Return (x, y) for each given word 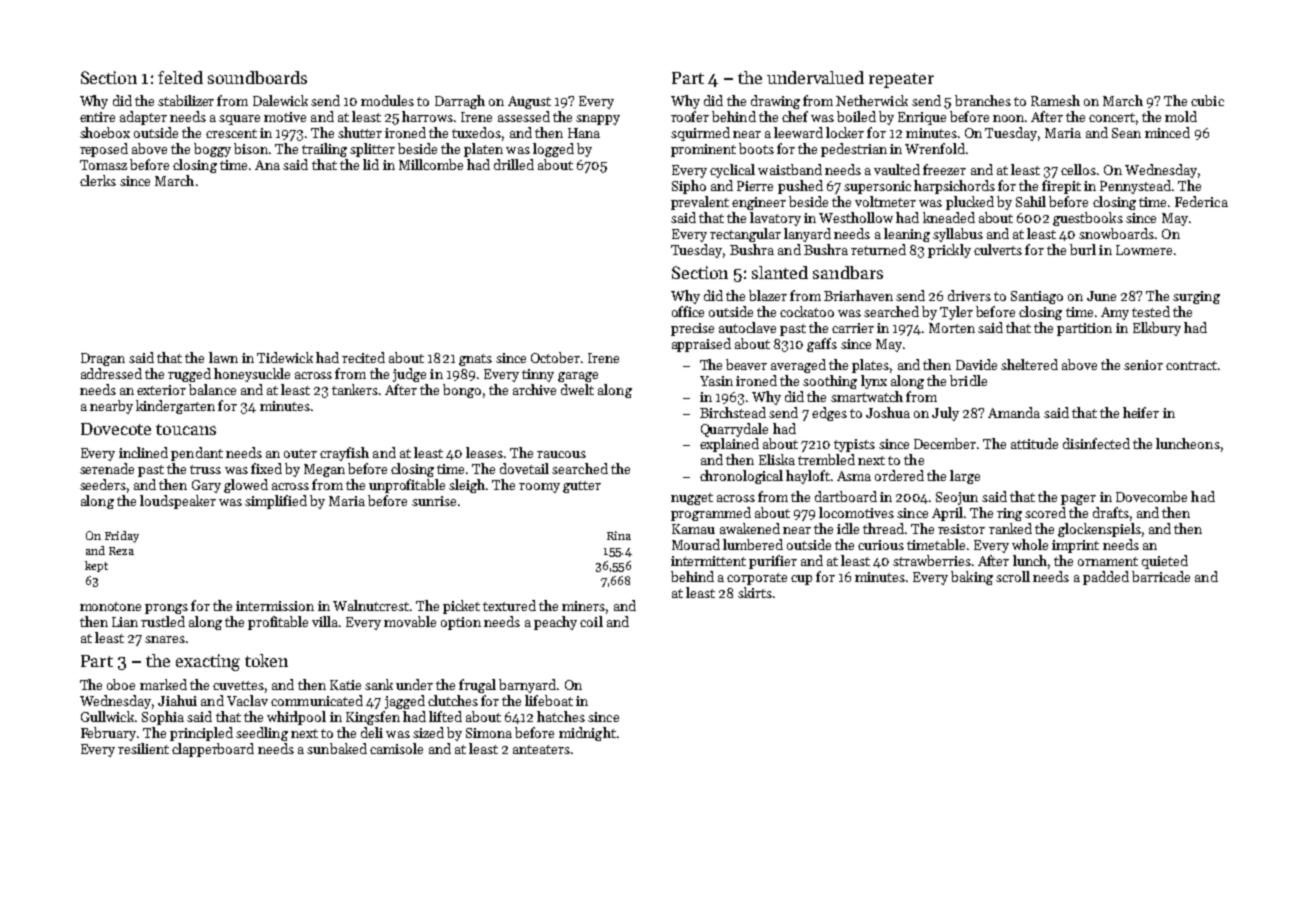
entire (97, 117)
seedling (262, 734)
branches (983, 100)
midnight (587, 734)
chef (795, 116)
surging (1196, 297)
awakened (750, 528)
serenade (107, 468)
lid (371, 164)
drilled (514, 164)
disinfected (1096, 443)
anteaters (541, 749)
